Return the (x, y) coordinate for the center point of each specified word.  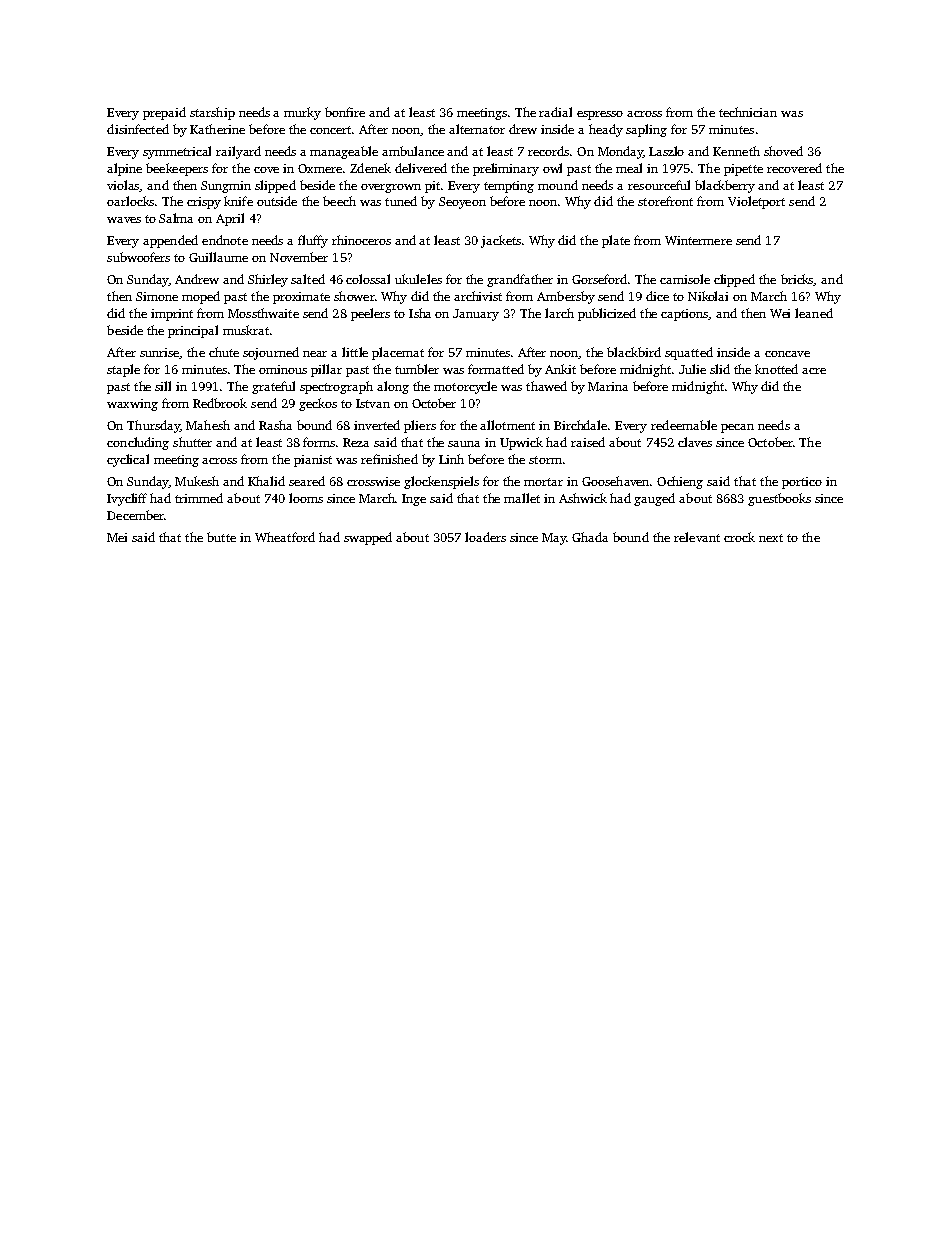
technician (748, 112)
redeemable (684, 425)
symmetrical (177, 152)
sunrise (160, 353)
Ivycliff (127, 499)
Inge (414, 500)
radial (555, 112)
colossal (368, 279)
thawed (546, 386)
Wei (780, 313)
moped (201, 297)
